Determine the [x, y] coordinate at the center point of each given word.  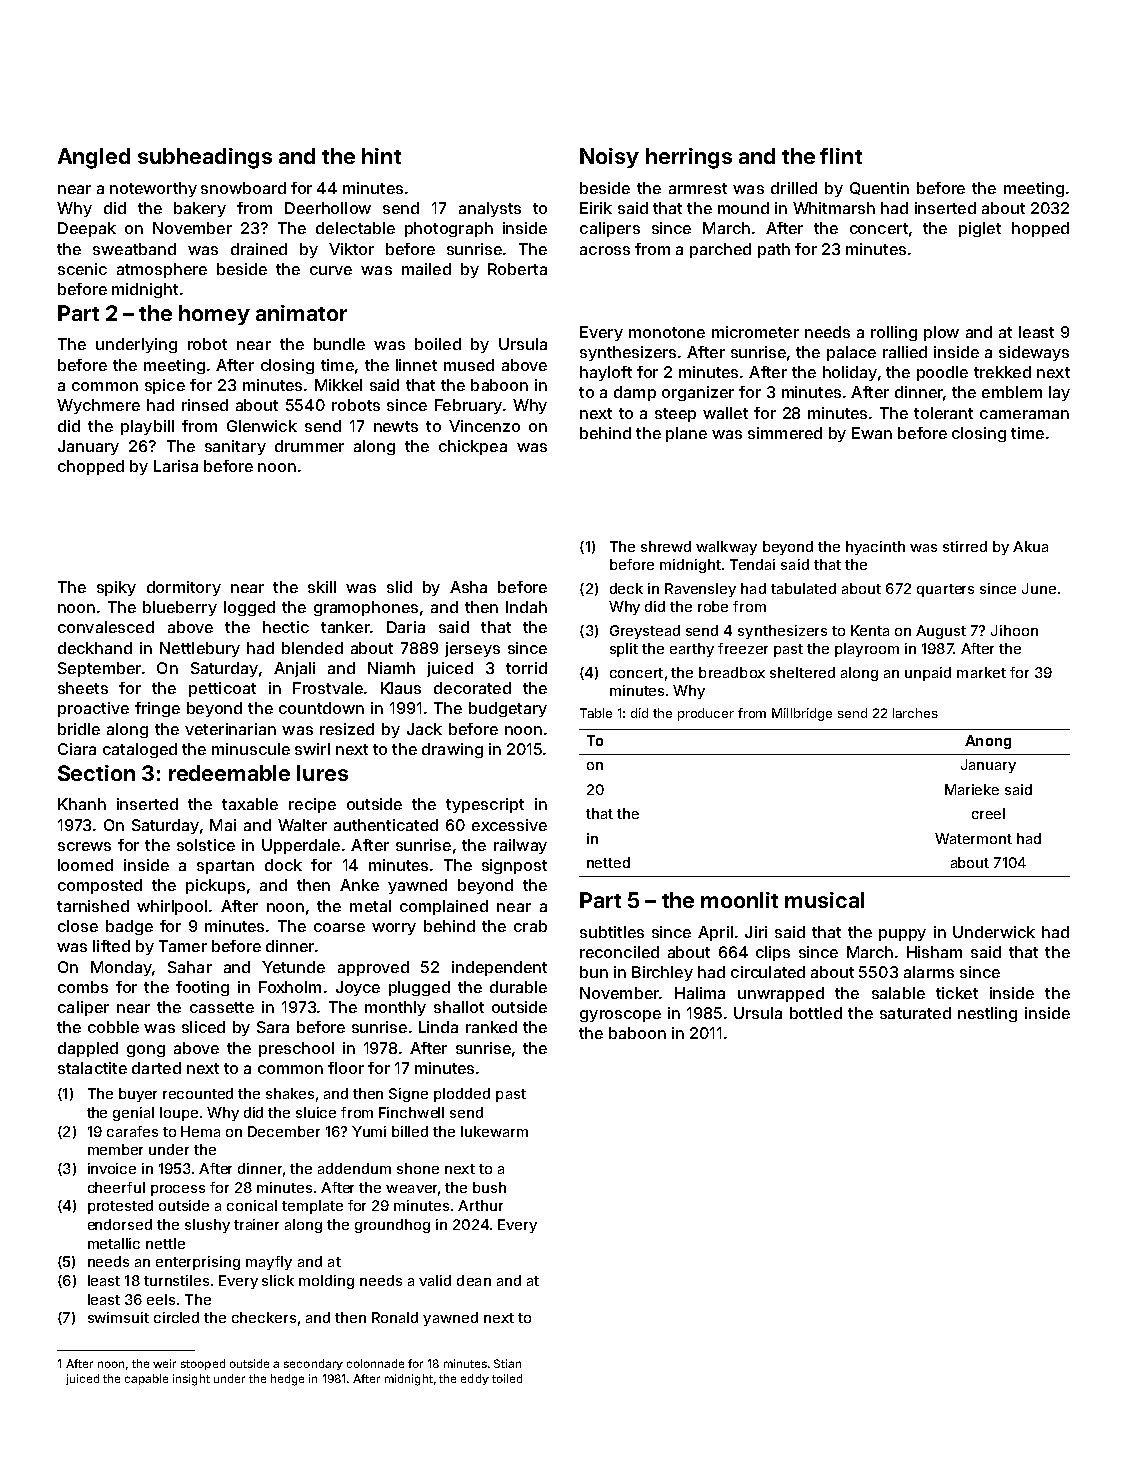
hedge [287, 1380]
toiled [507, 1378]
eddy [475, 1379]
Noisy [609, 158]
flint [841, 156]
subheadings [205, 158]
